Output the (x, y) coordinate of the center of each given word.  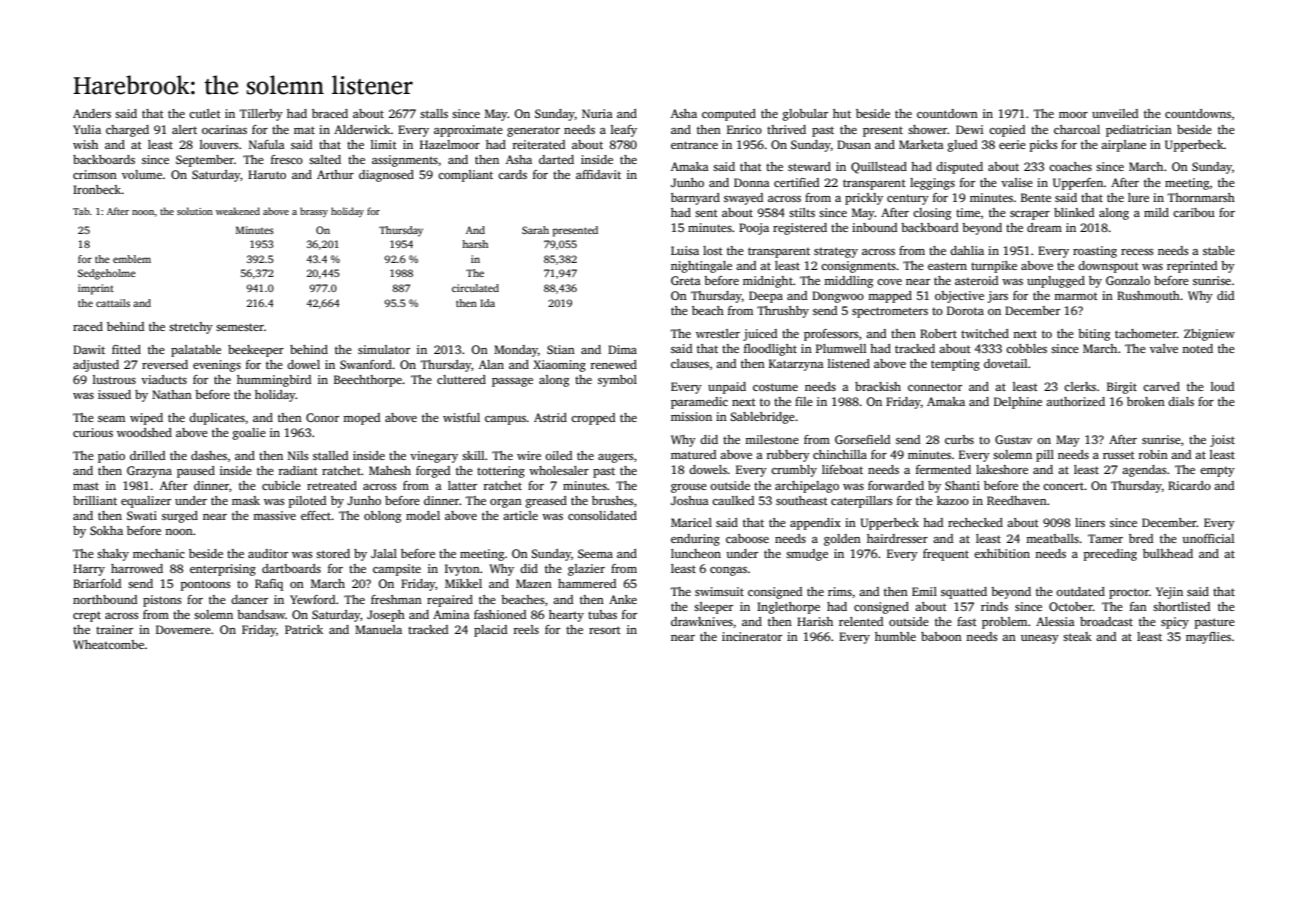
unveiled (1115, 113)
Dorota (965, 310)
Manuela (378, 629)
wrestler (718, 333)
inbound (874, 227)
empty (1217, 472)
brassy (314, 212)
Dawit (89, 349)
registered (800, 229)
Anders (92, 113)
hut (842, 113)
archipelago (807, 487)
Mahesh (390, 470)
